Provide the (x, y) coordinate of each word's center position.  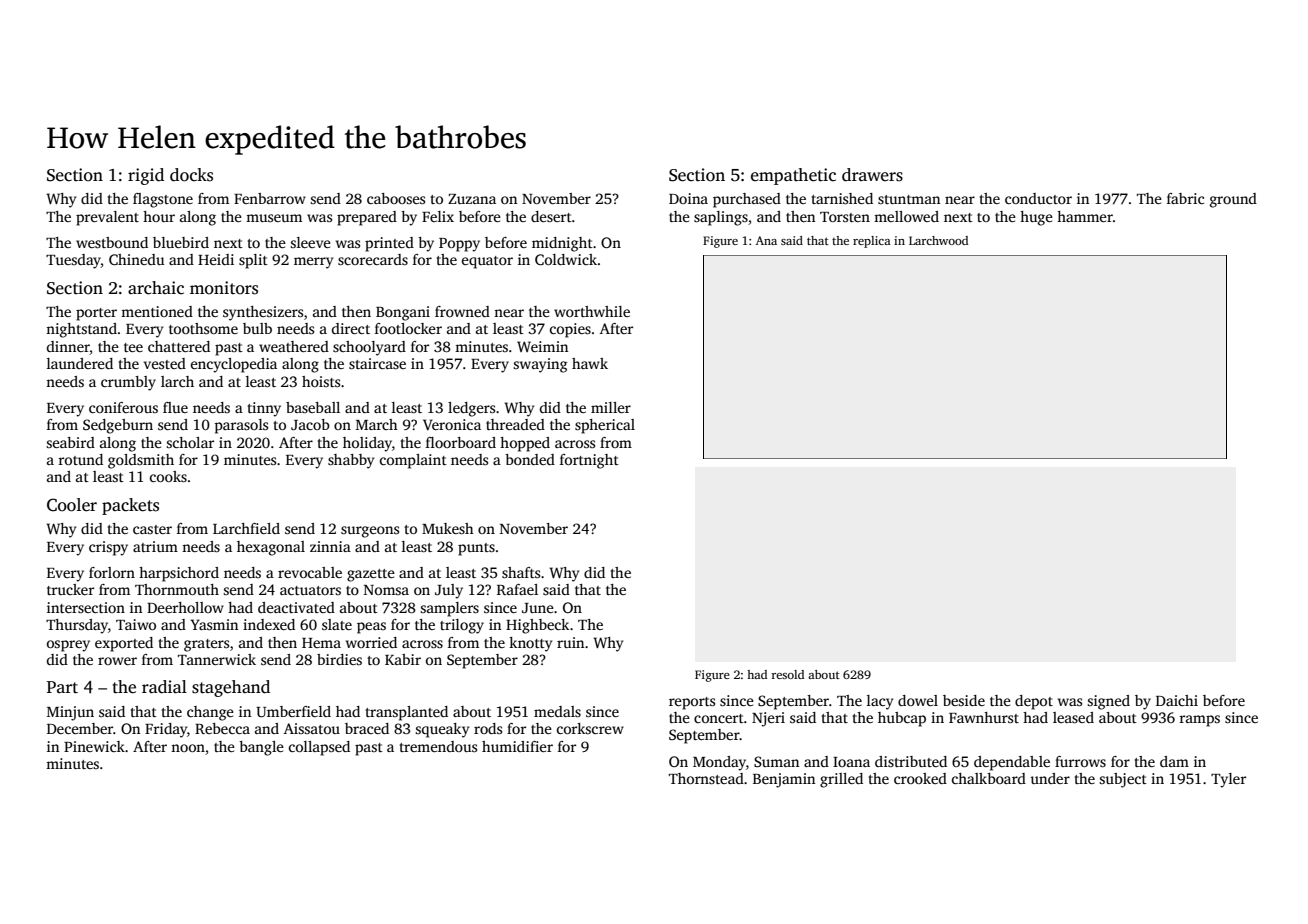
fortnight (589, 461)
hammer (1085, 216)
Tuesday (73, 261)
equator (487, 262)
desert (551, 216)
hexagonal (271, 548)
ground (1233, 200)
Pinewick (94, 746)
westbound (112, 242)
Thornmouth (177, 589)
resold (787, 674)
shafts (521, 572)
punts (476, 549)
